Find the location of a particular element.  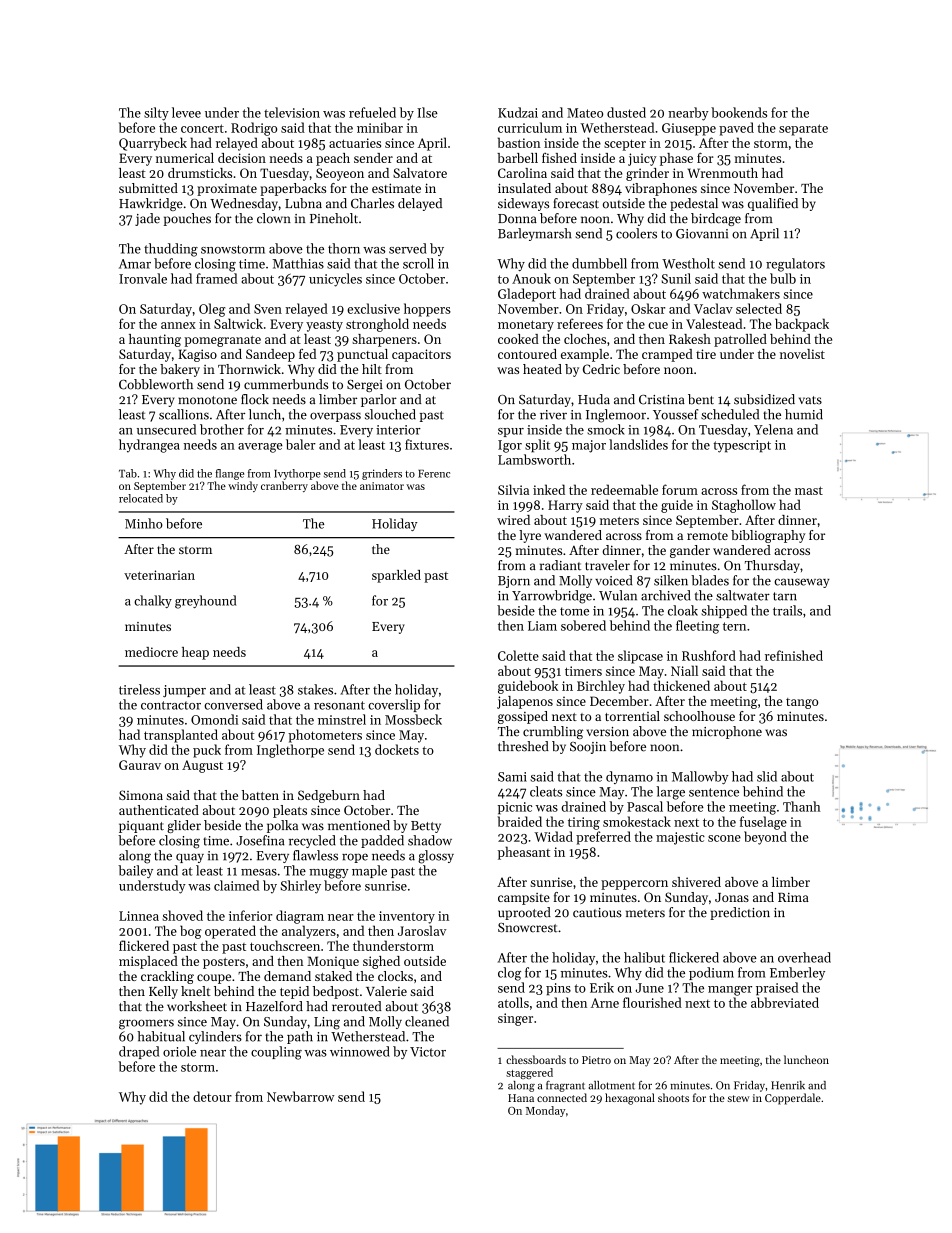

humid is located at coordinates (804, 414).
